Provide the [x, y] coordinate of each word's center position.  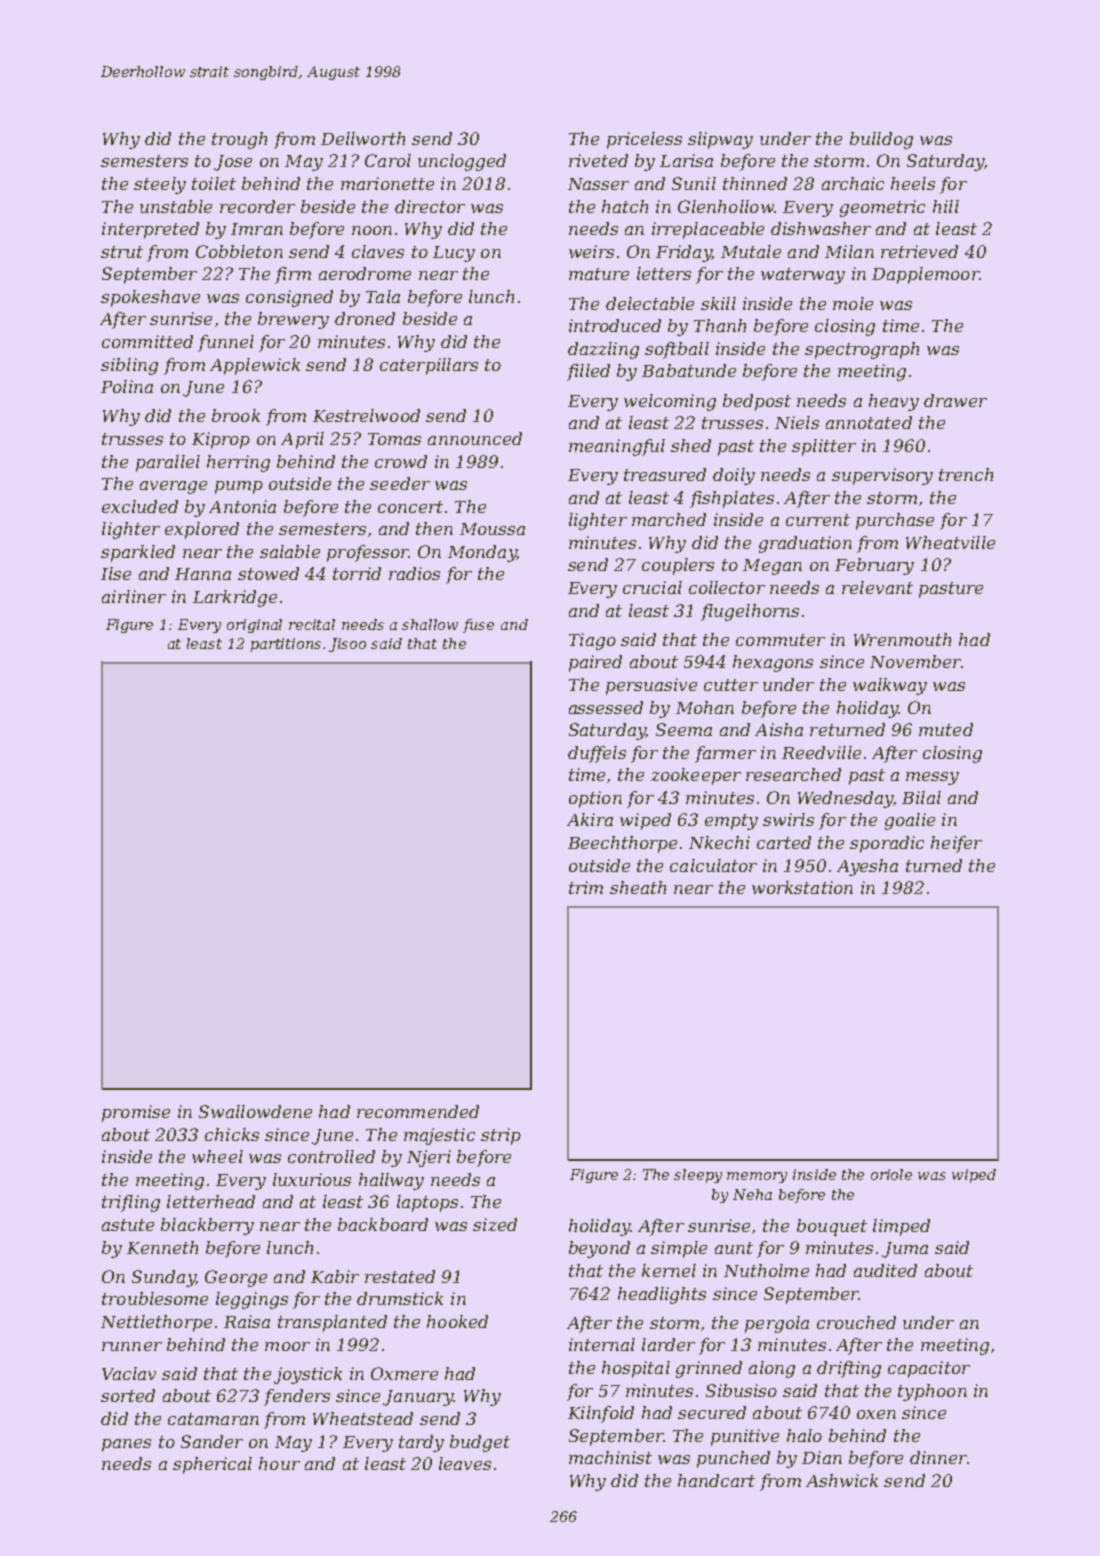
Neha [752, 1194]
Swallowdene [255, 1111]
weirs [591, 251]
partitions [286, 645]
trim [586, 887]
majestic [439, 1136]
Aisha [779, 729]
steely [160, 185]
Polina [127, 386]
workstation [802, 887]
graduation [805, 544]
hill [946, 206]
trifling [131, 1203]
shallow [430, 624]
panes [126, 1445]
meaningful [617, 447]
